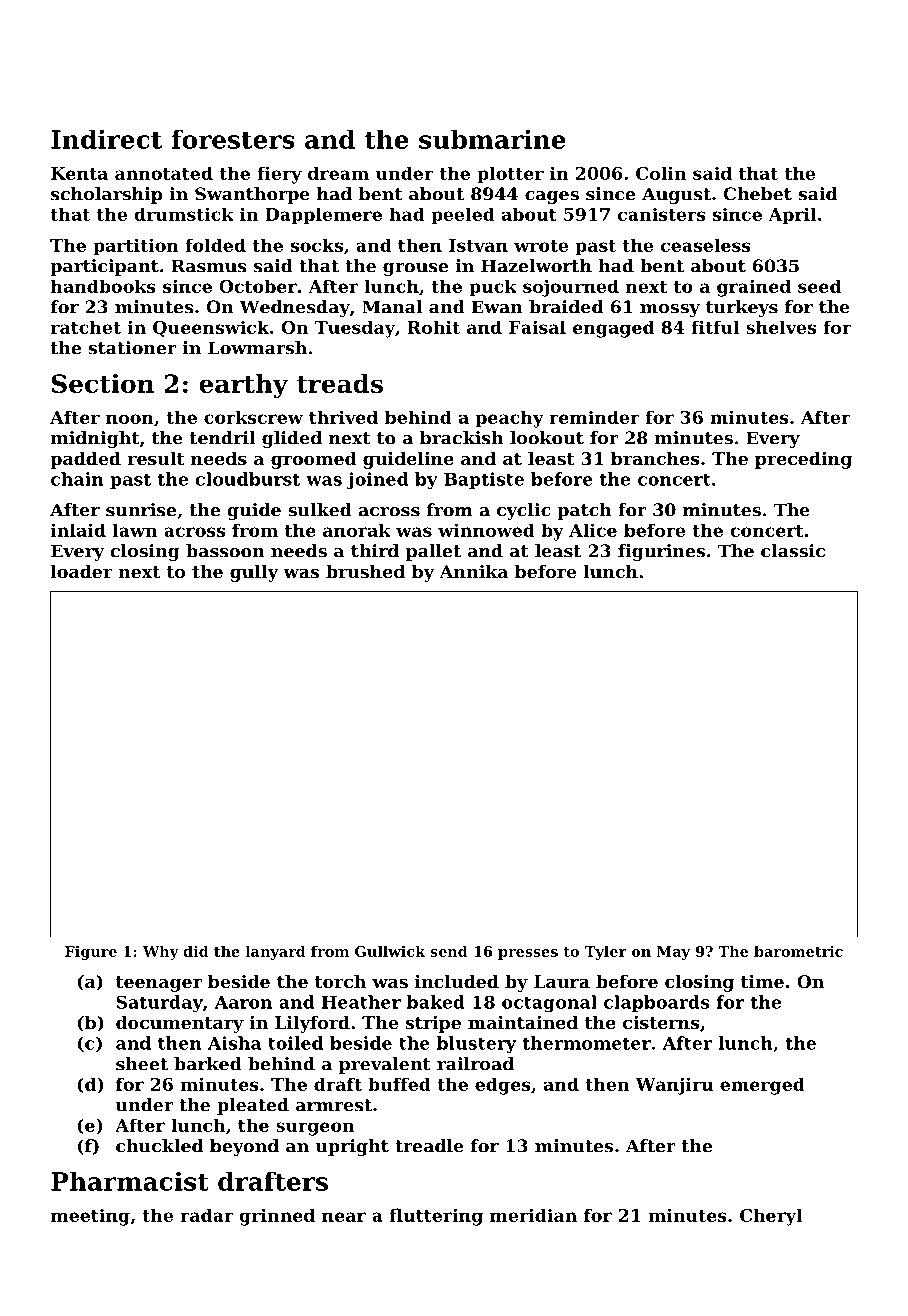 This document has height=1316, width=908. What do you see at coordinates (104, 267) in the document?
I see `participant` at bounding box center [104, 267].
